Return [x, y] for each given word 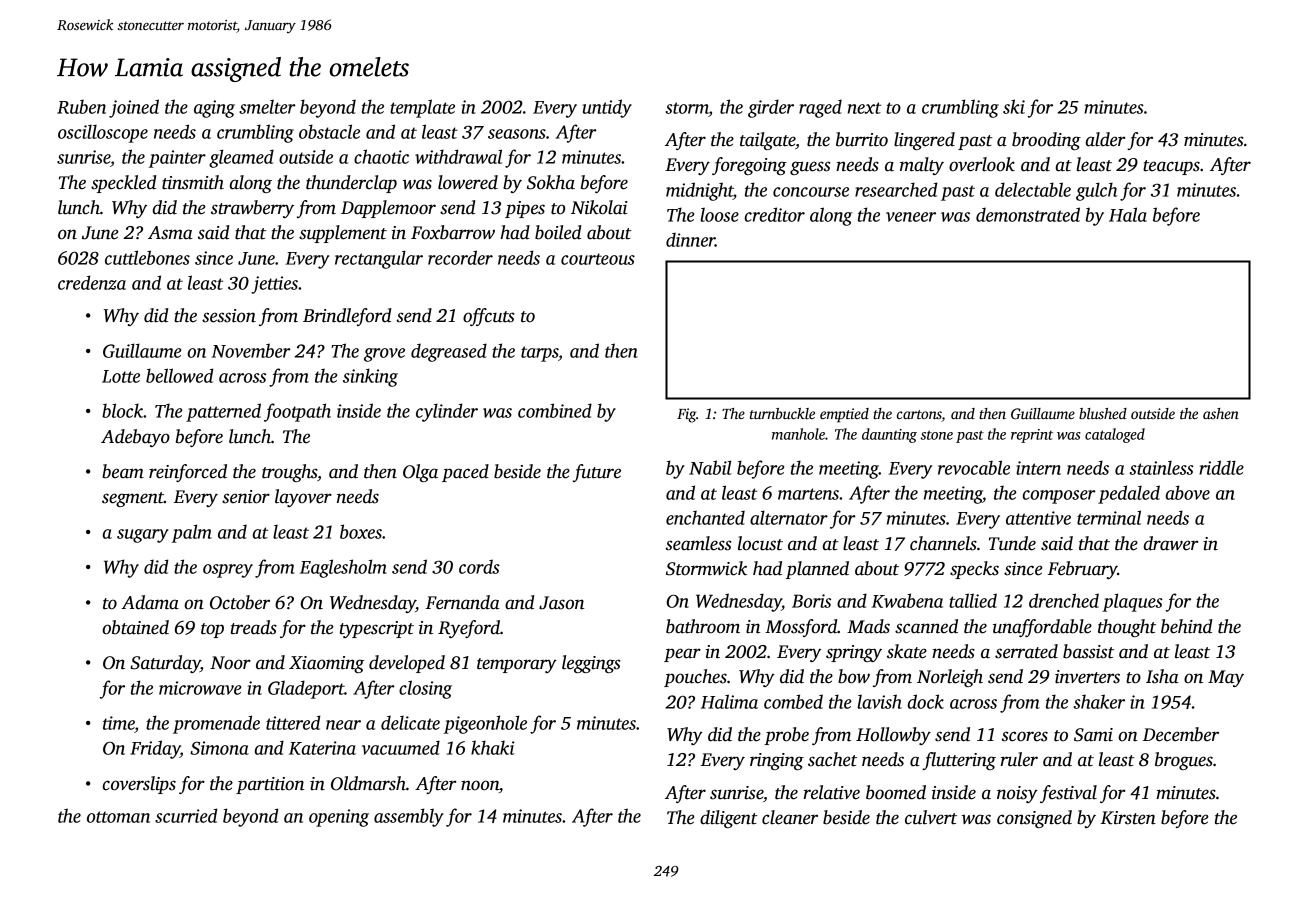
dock [926, 701]
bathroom [703, 626]
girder [771, 108]
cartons [919, 416]
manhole [798, 434]
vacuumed [401, 747]
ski [1014, 106]
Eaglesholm [343, 568]
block [122, 410]
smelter [267, 106]
